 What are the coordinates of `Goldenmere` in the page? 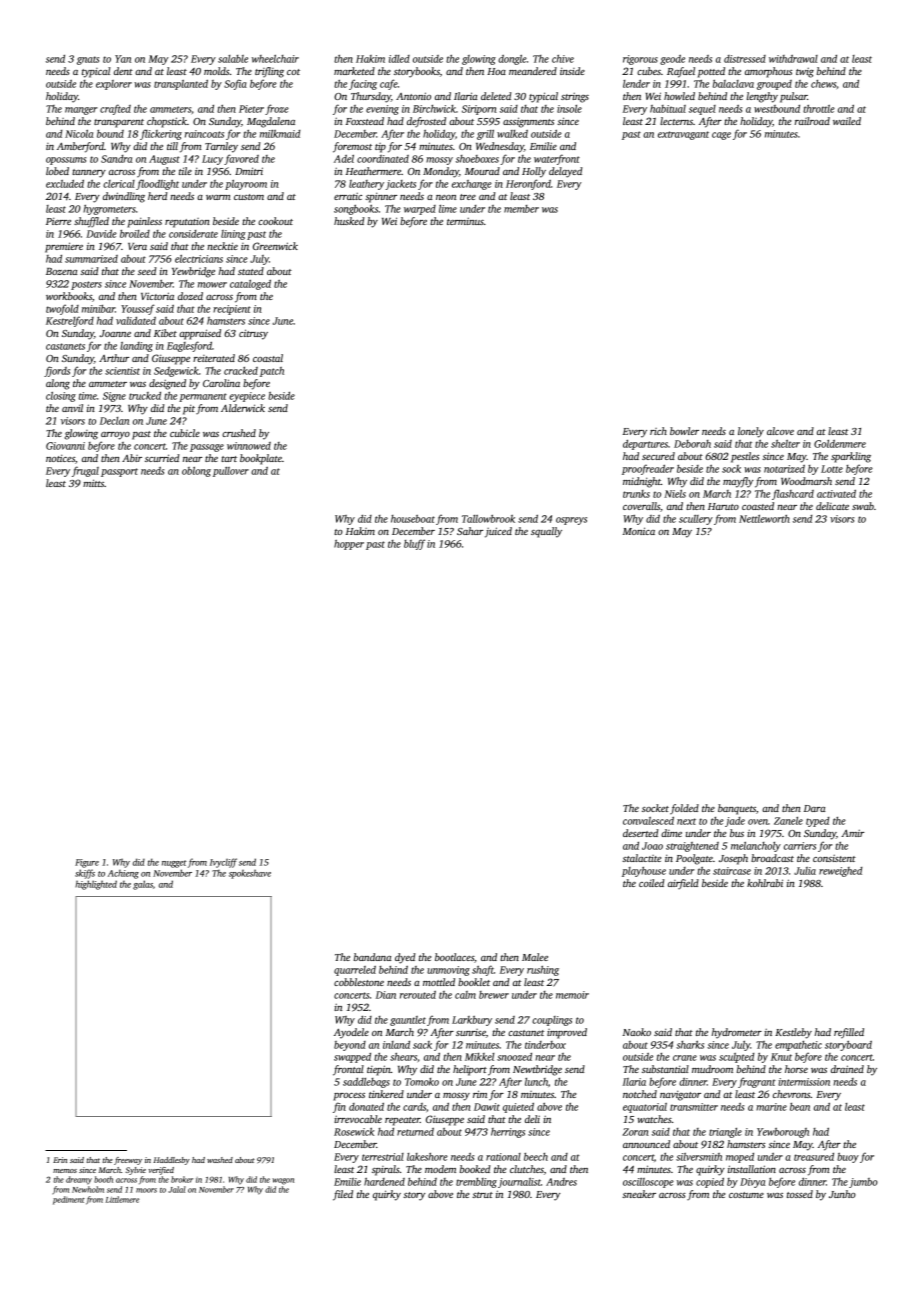 It's located at (840, 444).
